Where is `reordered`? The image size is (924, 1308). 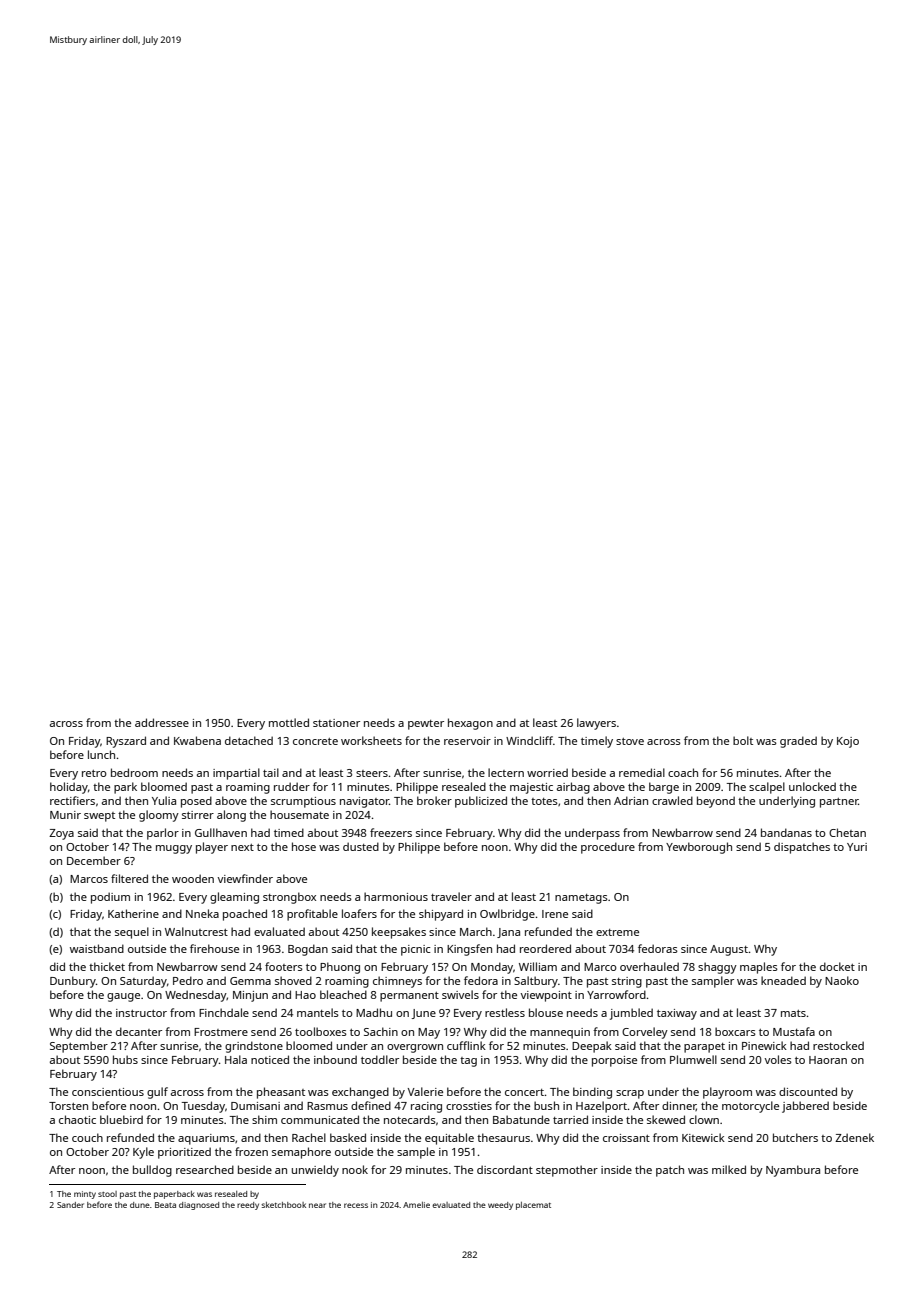
reordered is located at coordinates (545, 948).
